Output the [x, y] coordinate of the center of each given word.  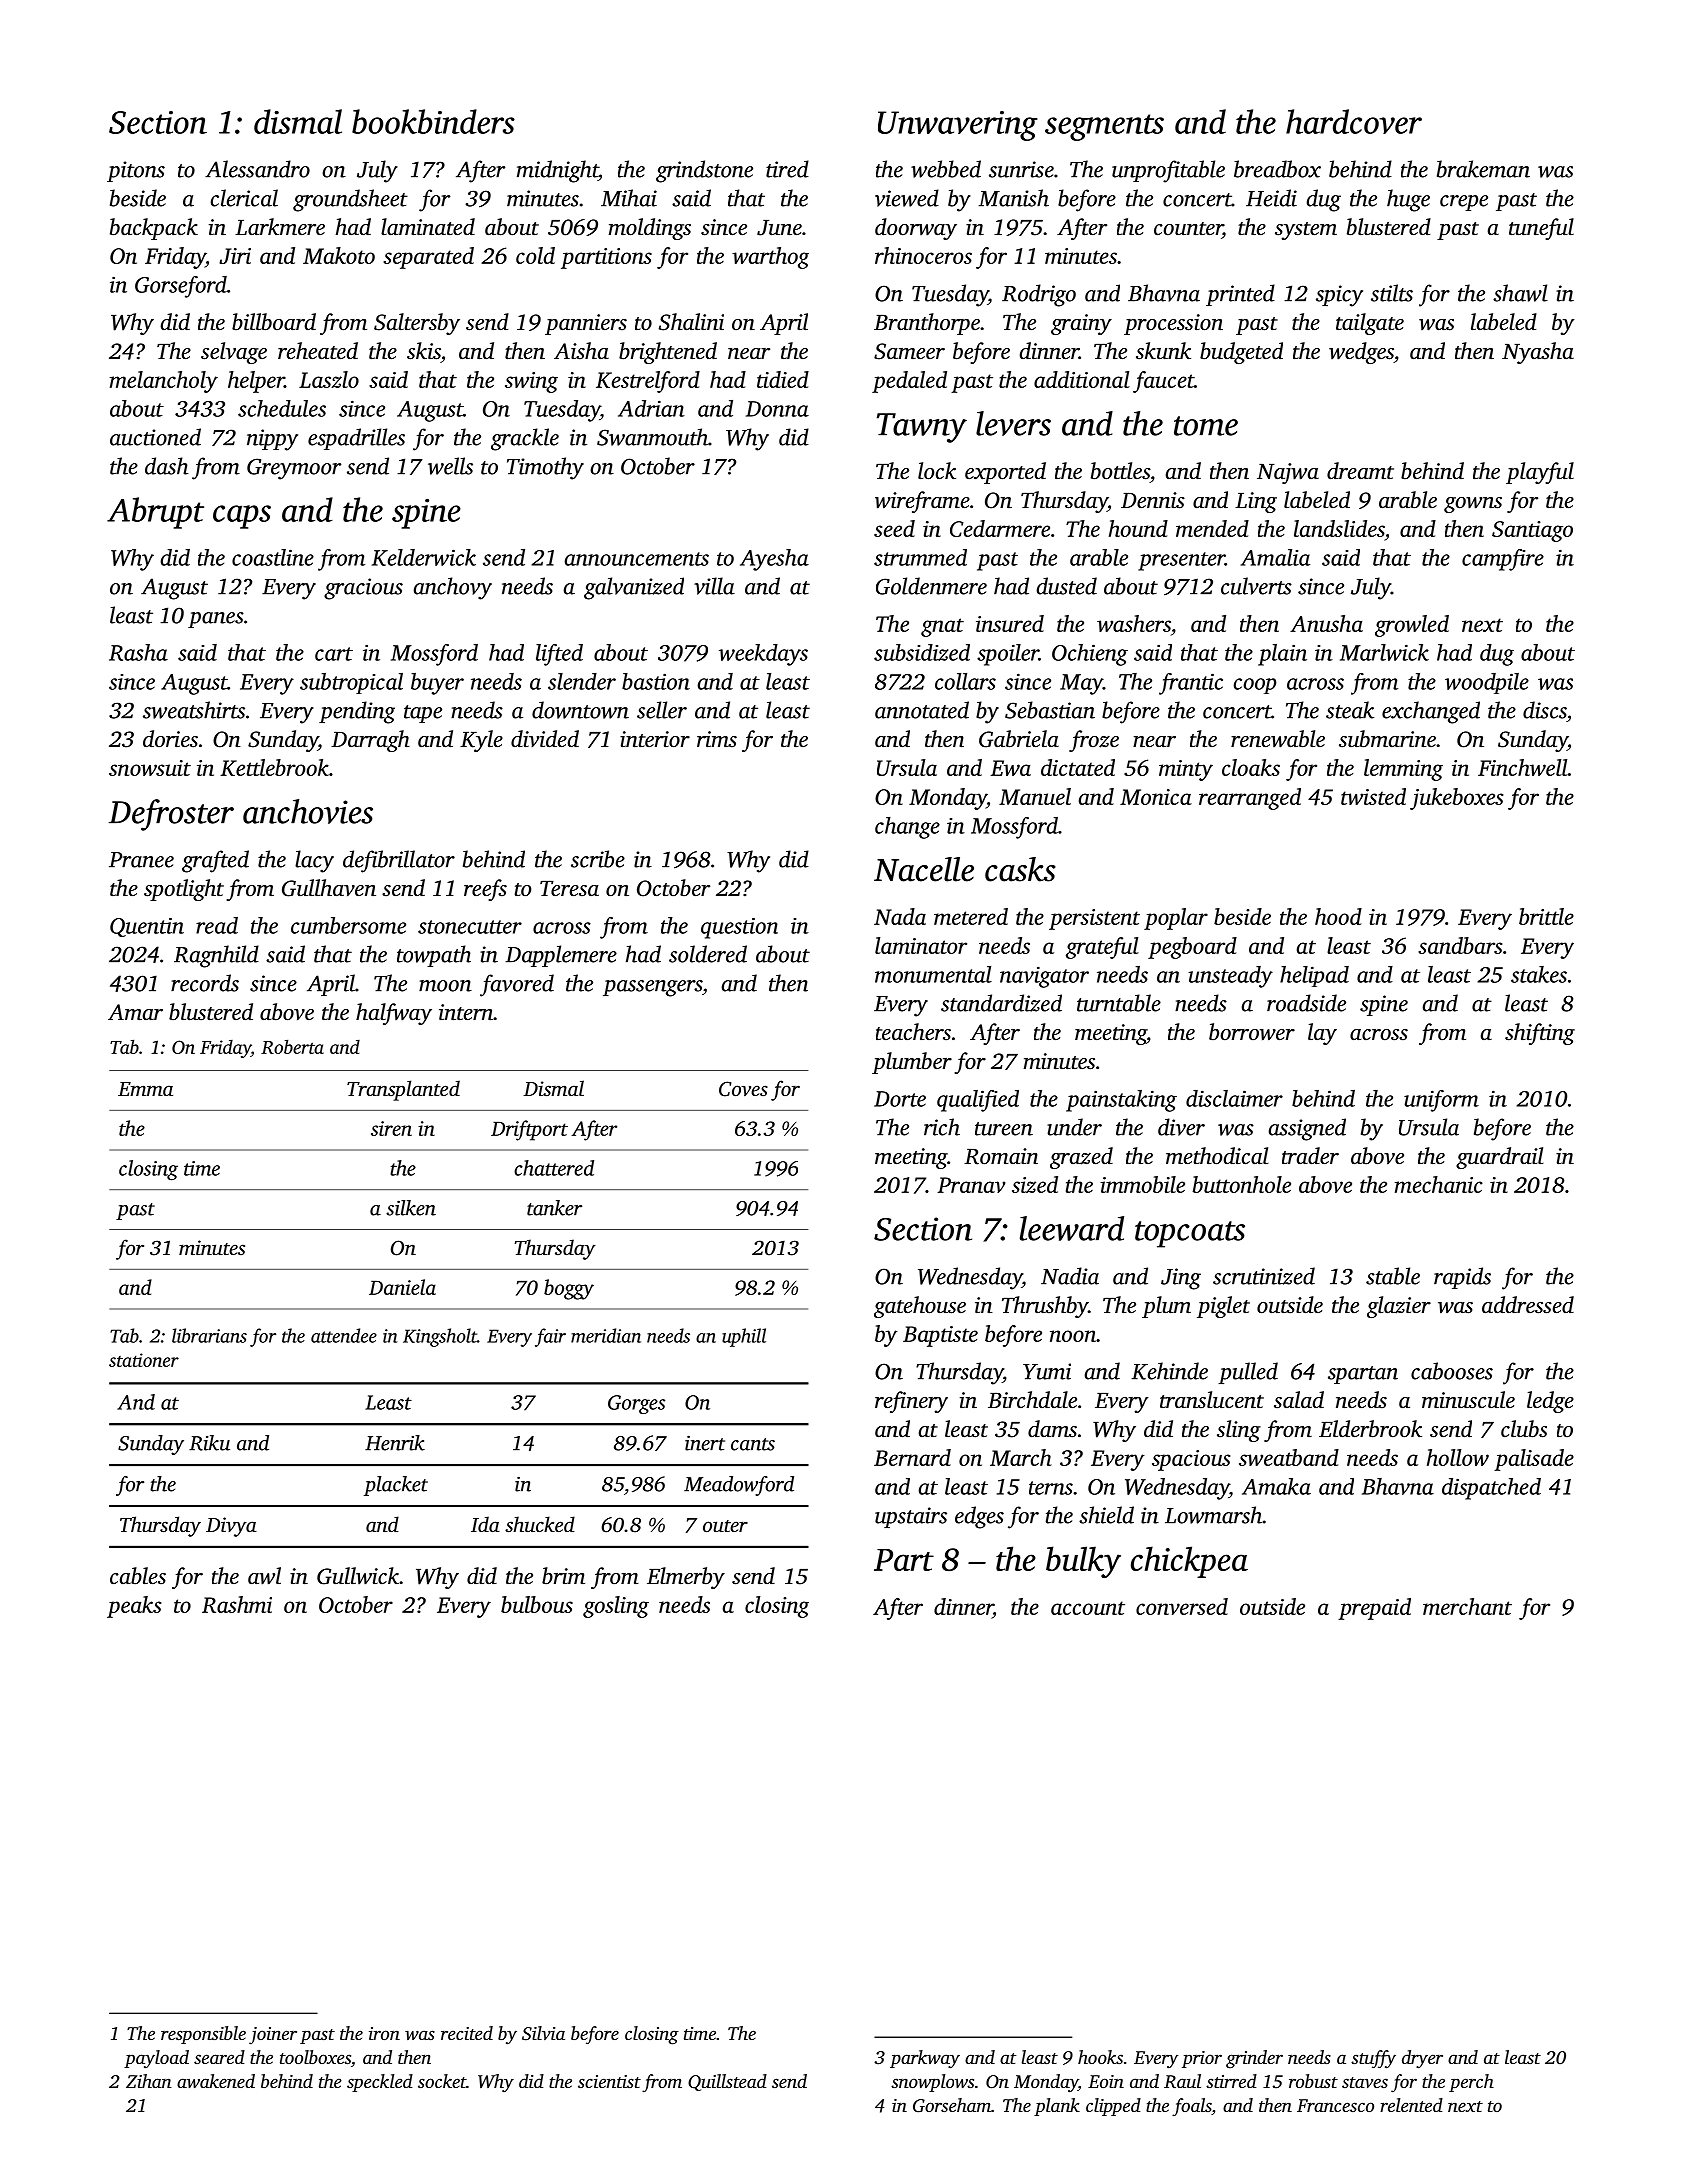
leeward [1072, 1228]
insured [1010, 623]
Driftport [529, 1130]
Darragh [370, 741]
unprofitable [1168, 171]
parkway [925, 2059]
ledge [1550, 1402]
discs [1545, 710]
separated [428, 258]
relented [1411, 2105]
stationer [144, 1360]
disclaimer [1234, 1098]
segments [1104, 127]
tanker [554, 1208]
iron [384, 2033]
